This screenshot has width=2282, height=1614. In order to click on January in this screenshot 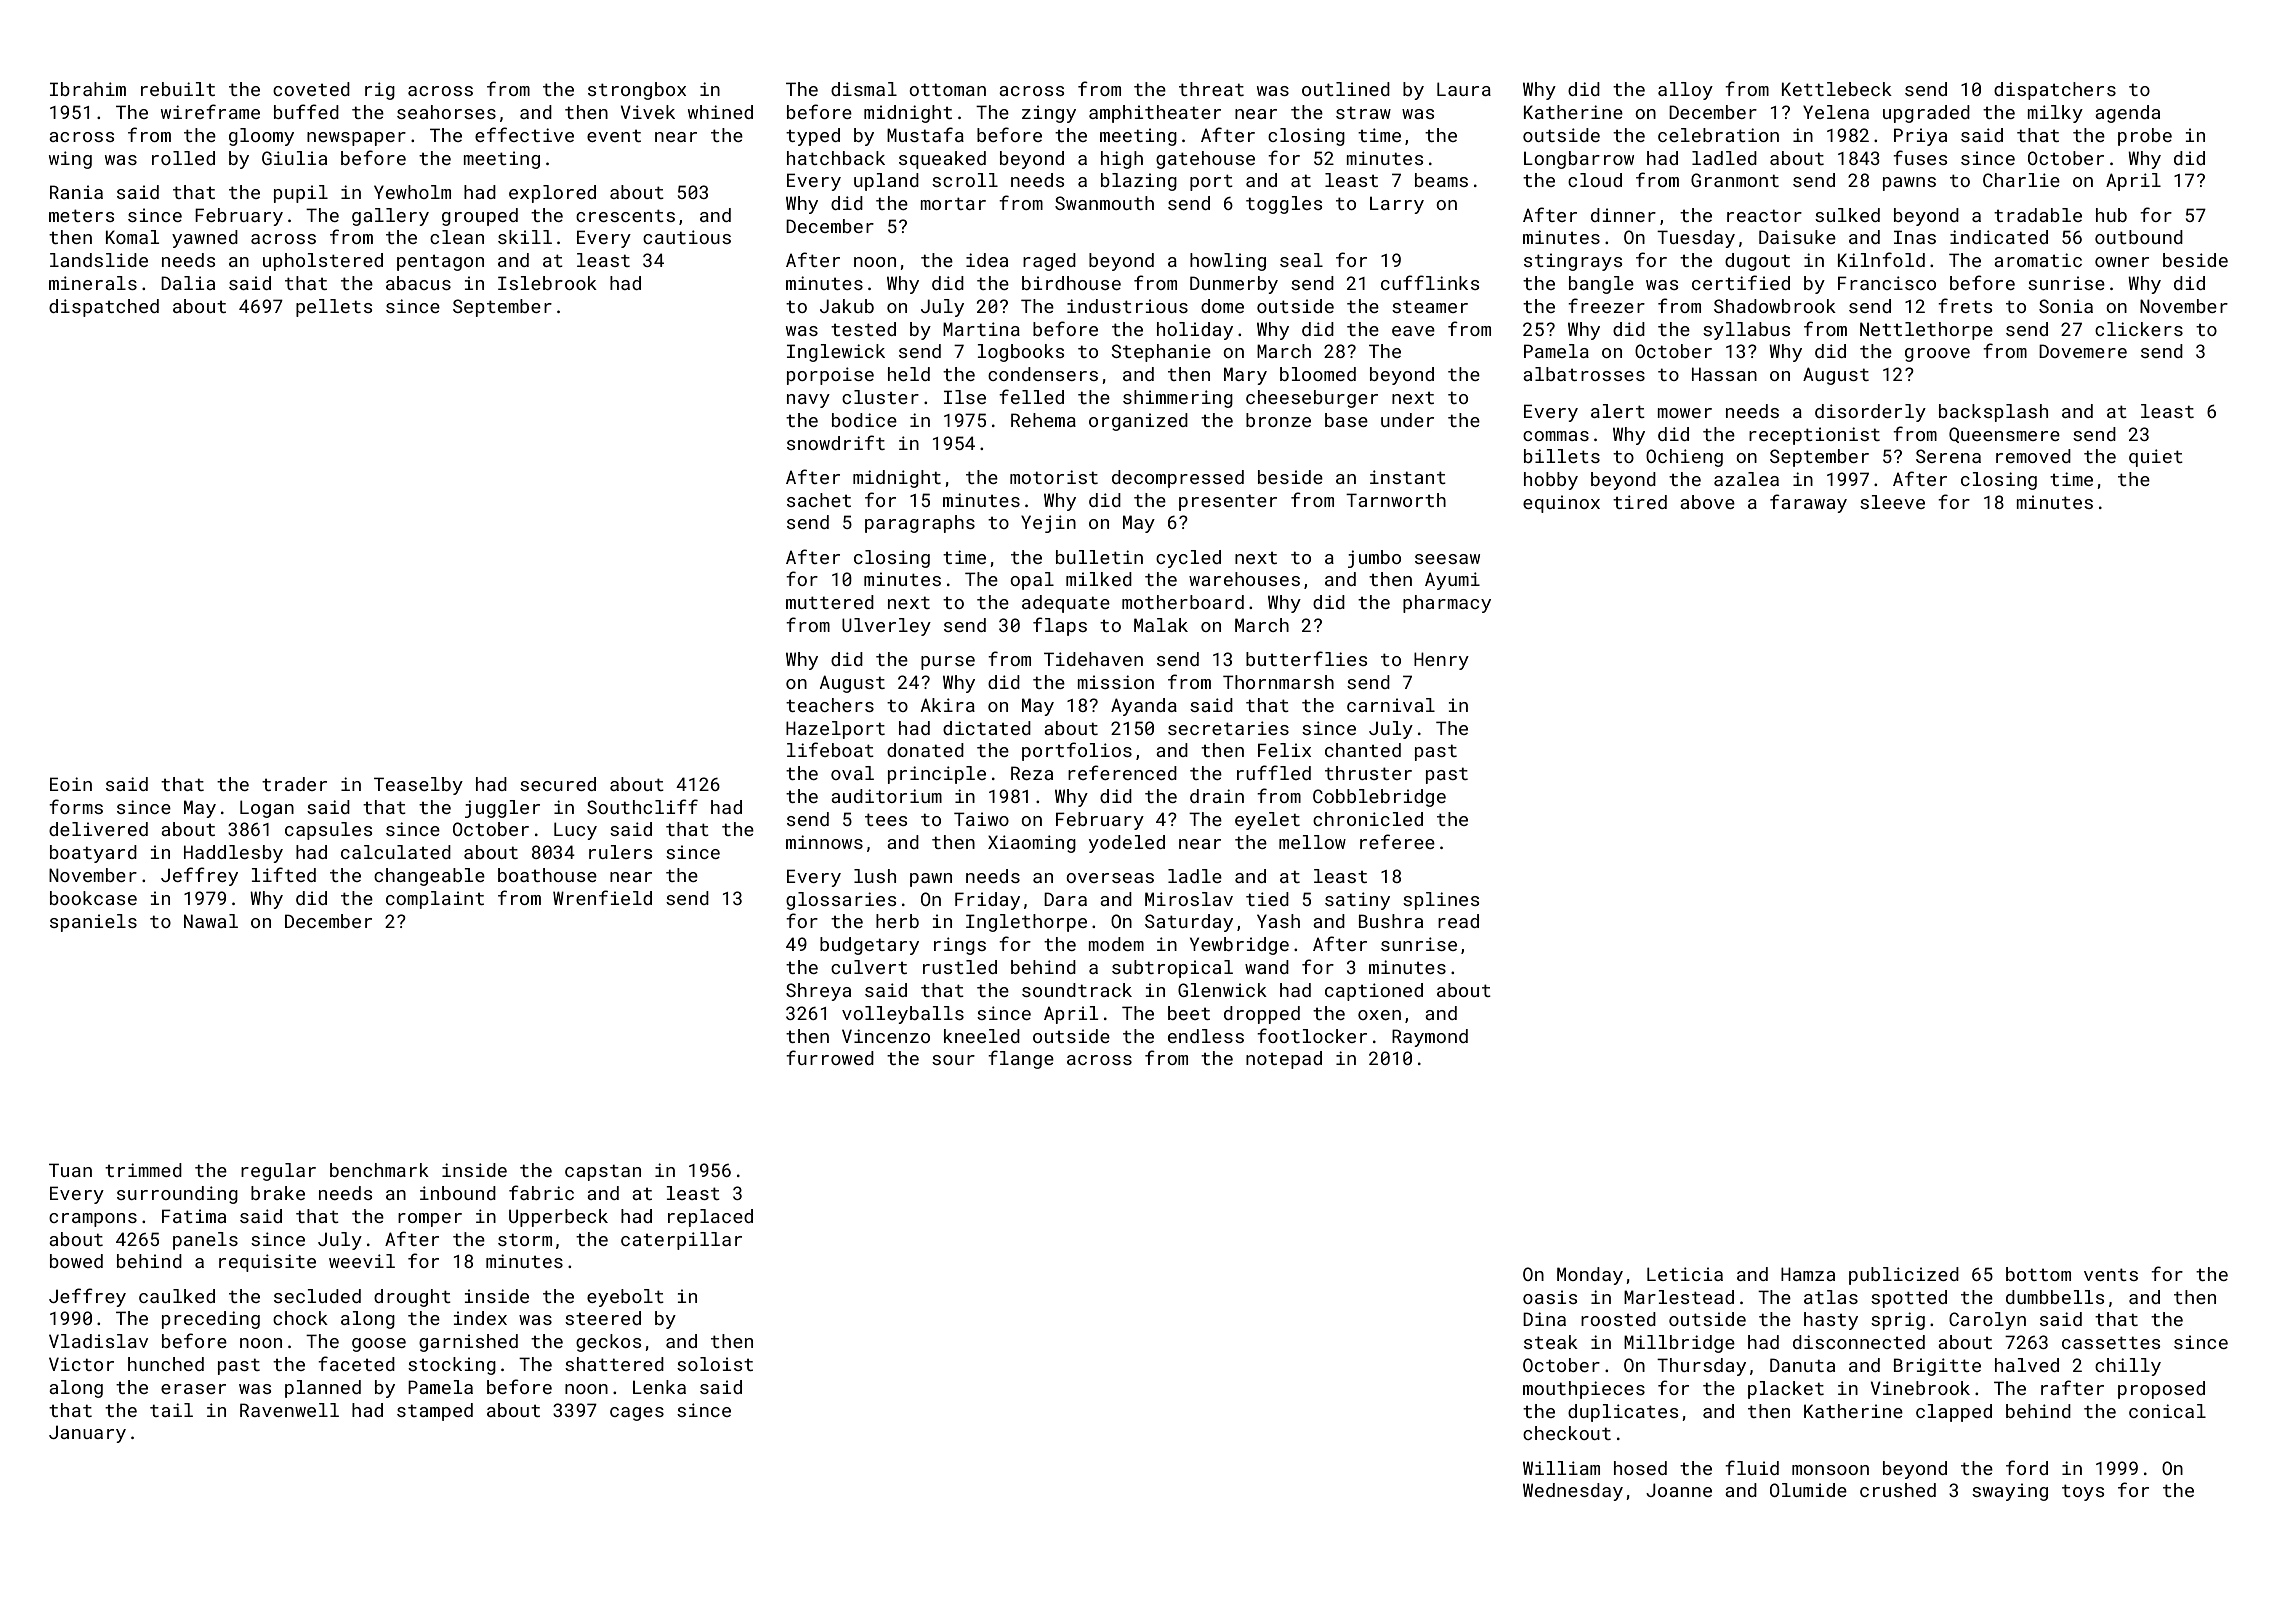, I will do `click(87, 1434)`.
